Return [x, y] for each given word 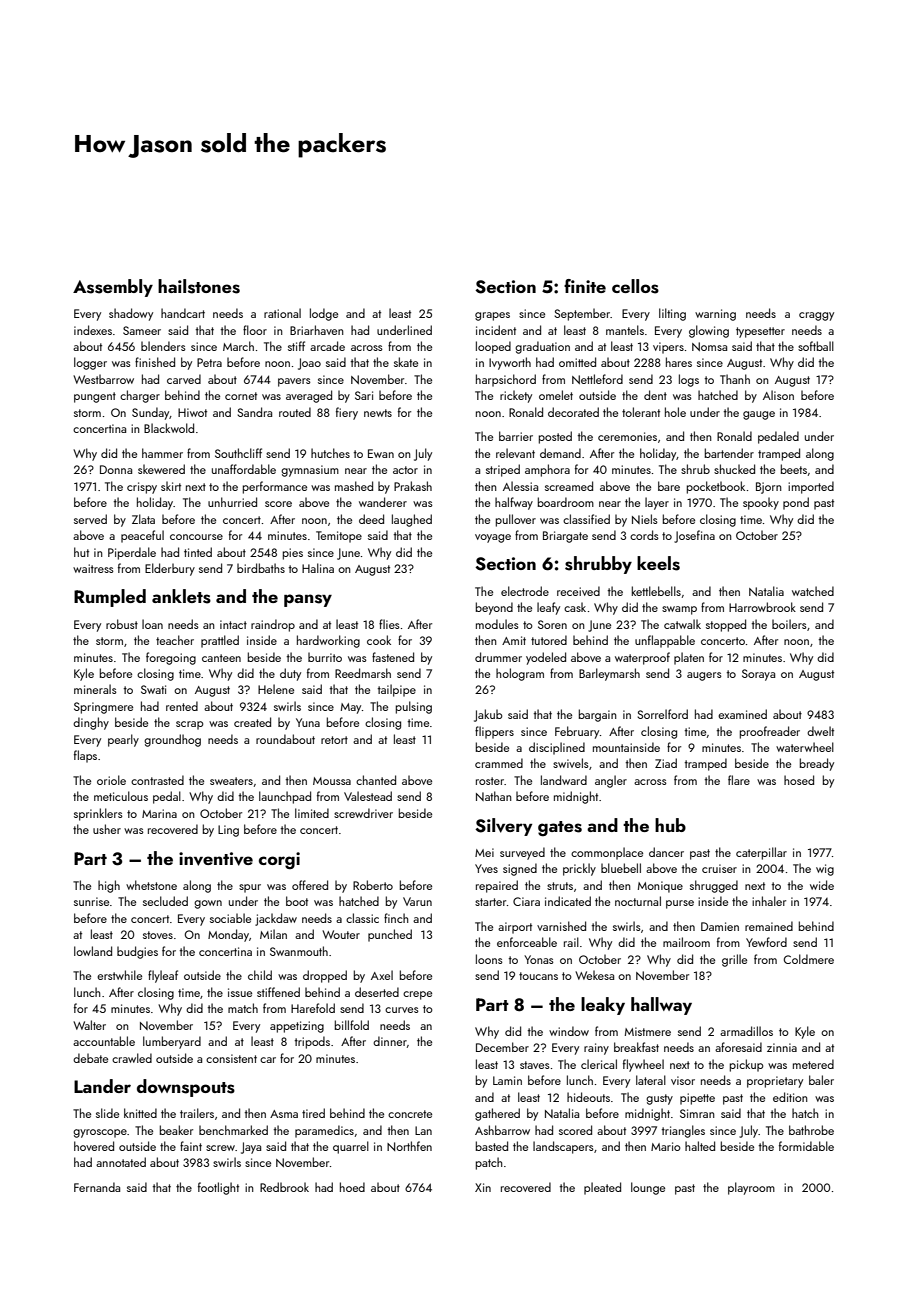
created [252, 722]
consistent [231, 1058]
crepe [417, 995]
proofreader [770, 732]
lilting [672, 314]
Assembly [113, 288]
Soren [552, 624]
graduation [542, 347]
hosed [799, 780]
